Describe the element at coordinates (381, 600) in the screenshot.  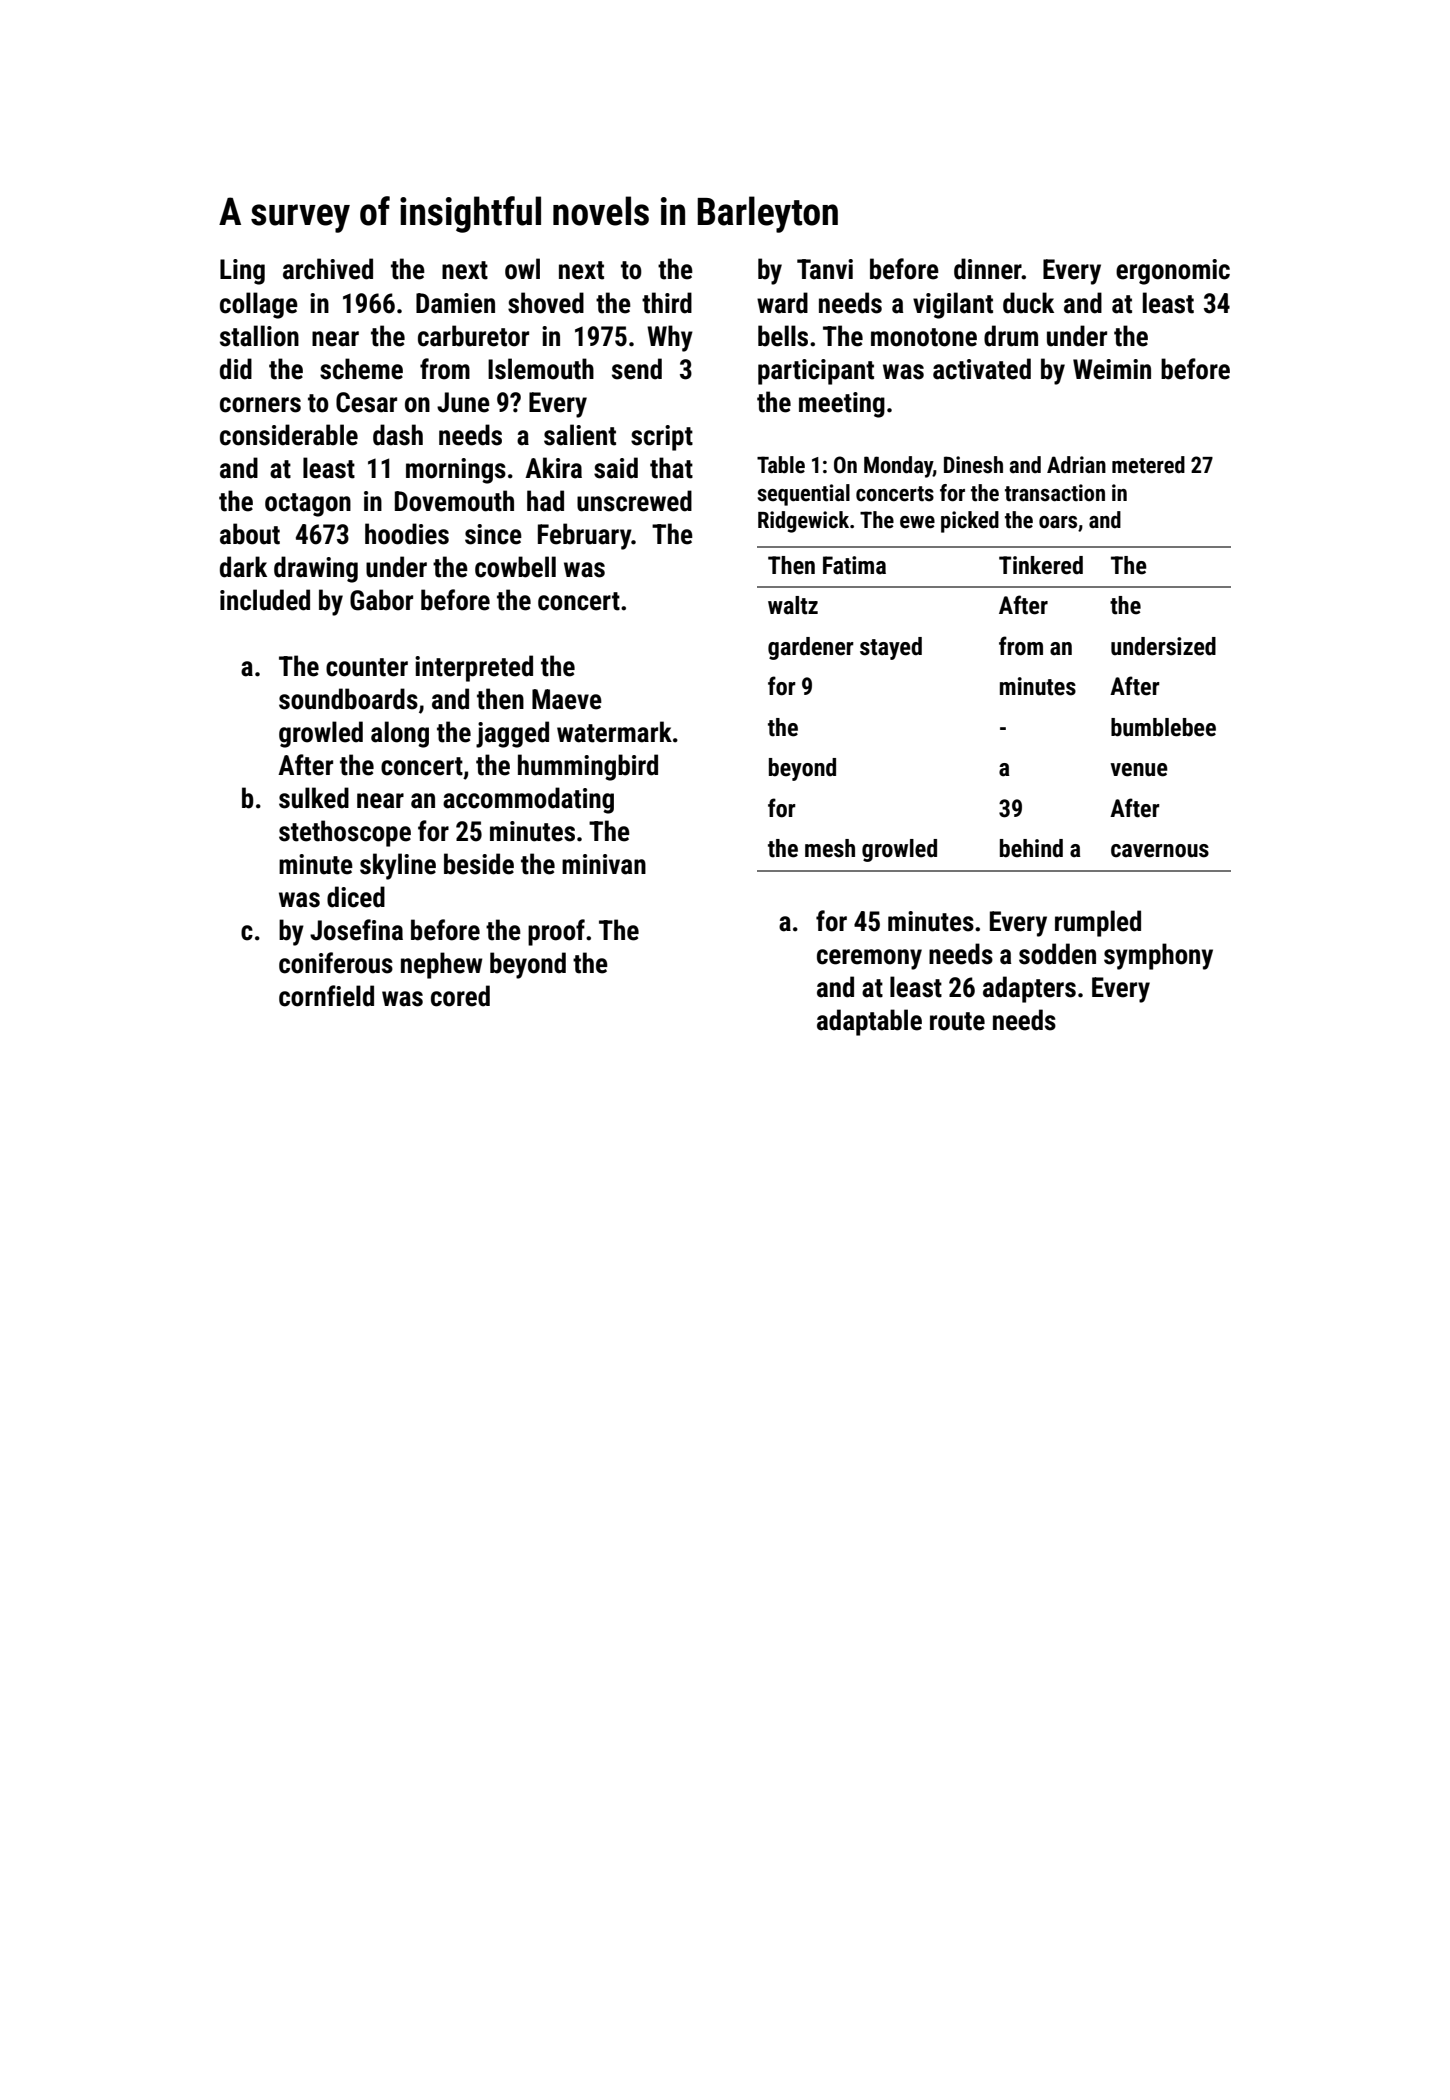
I see `Gabor` at that location.
